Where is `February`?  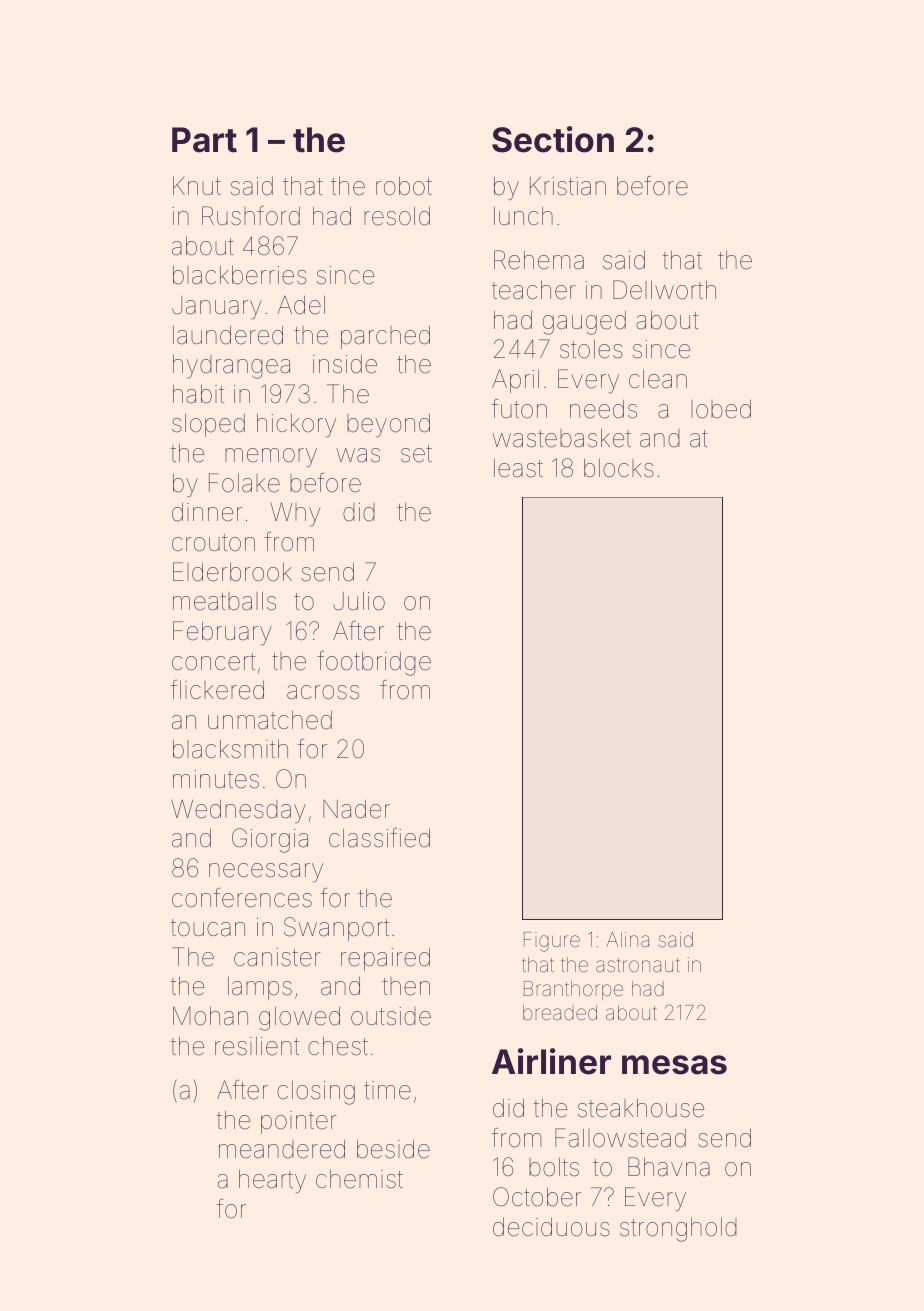
February is located at coordinates (222, 633).
